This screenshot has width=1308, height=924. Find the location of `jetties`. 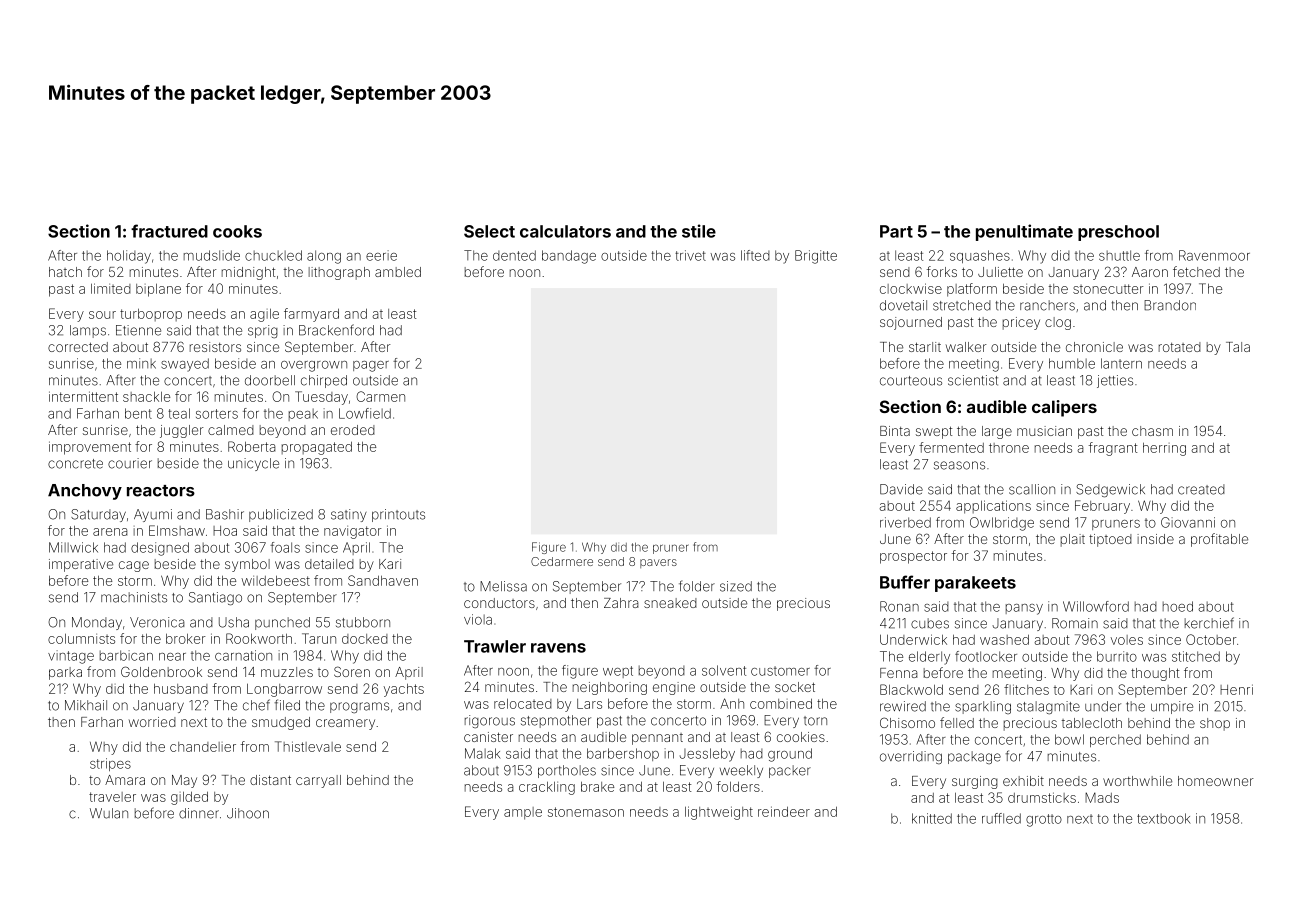

jetties is located at coordinates (1115, 381).
